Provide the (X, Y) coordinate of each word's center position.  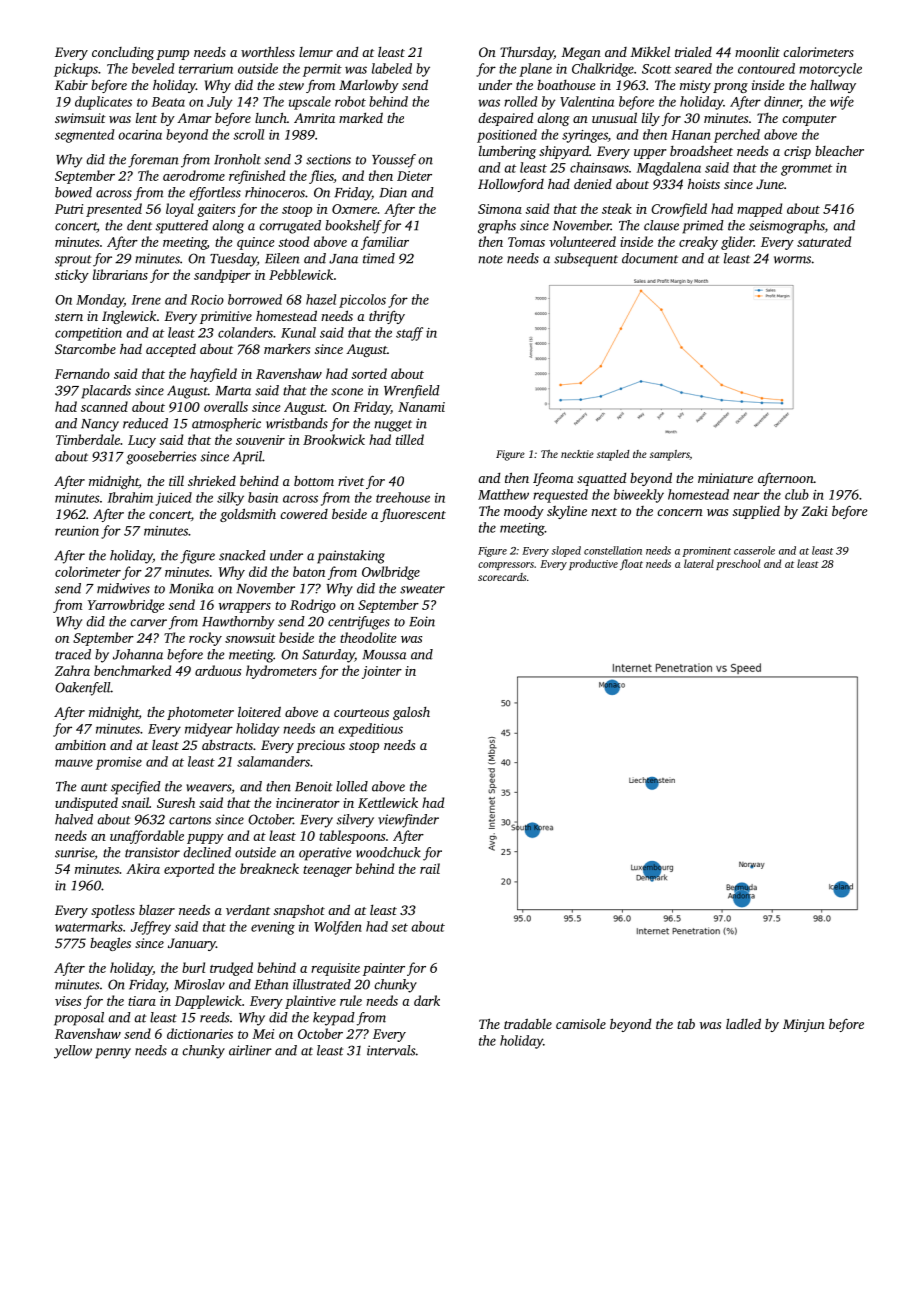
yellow (73, 1052)
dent (139, 225)
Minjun (804, 1025)
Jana (343, 259)
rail (430, 868)
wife (842, 103)
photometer (200, 713)
